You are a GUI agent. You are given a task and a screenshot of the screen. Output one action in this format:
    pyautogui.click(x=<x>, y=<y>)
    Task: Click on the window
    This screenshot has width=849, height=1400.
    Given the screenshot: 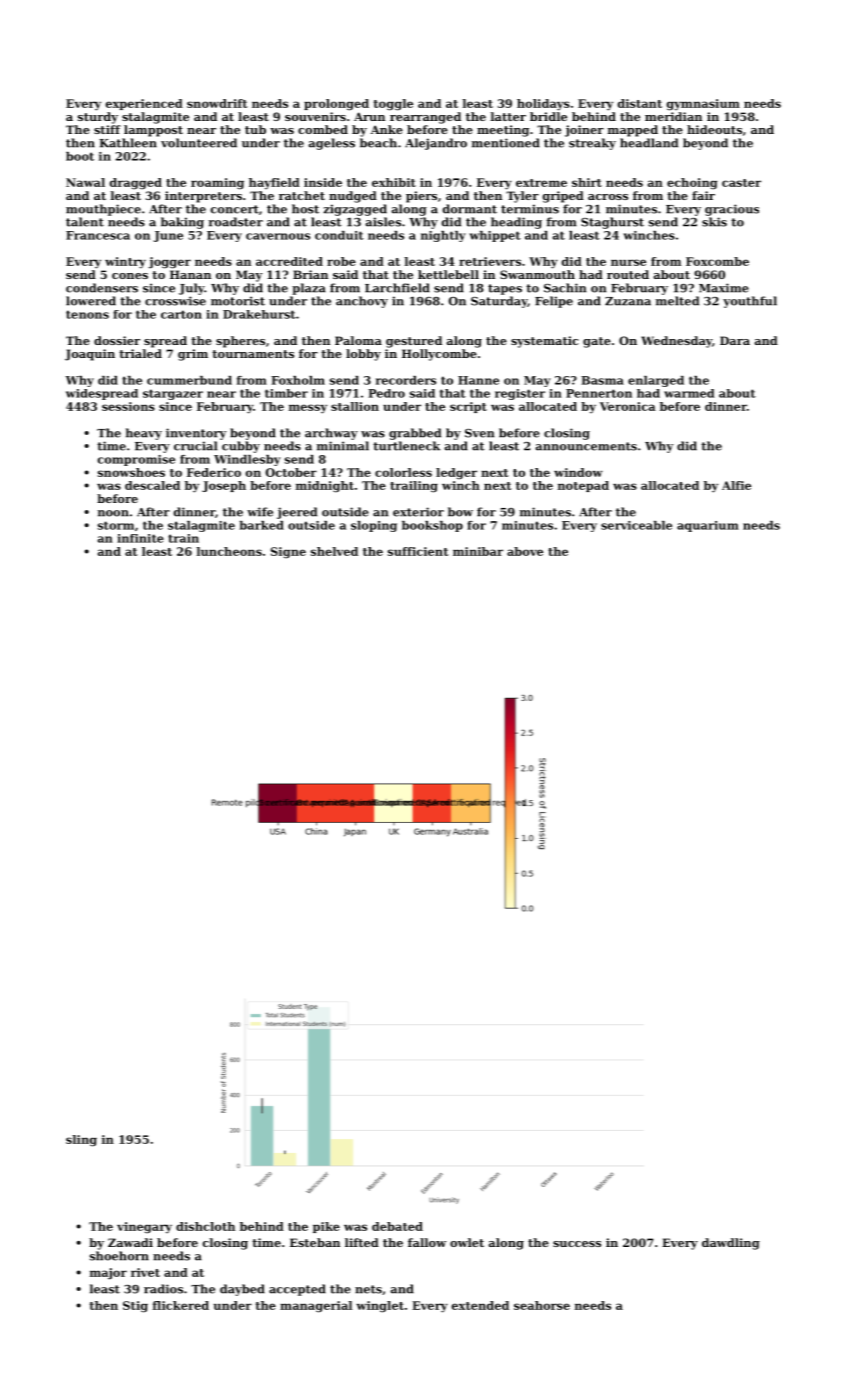 What is the action you would take?
    pyautogui.click(x=578, y=472)
